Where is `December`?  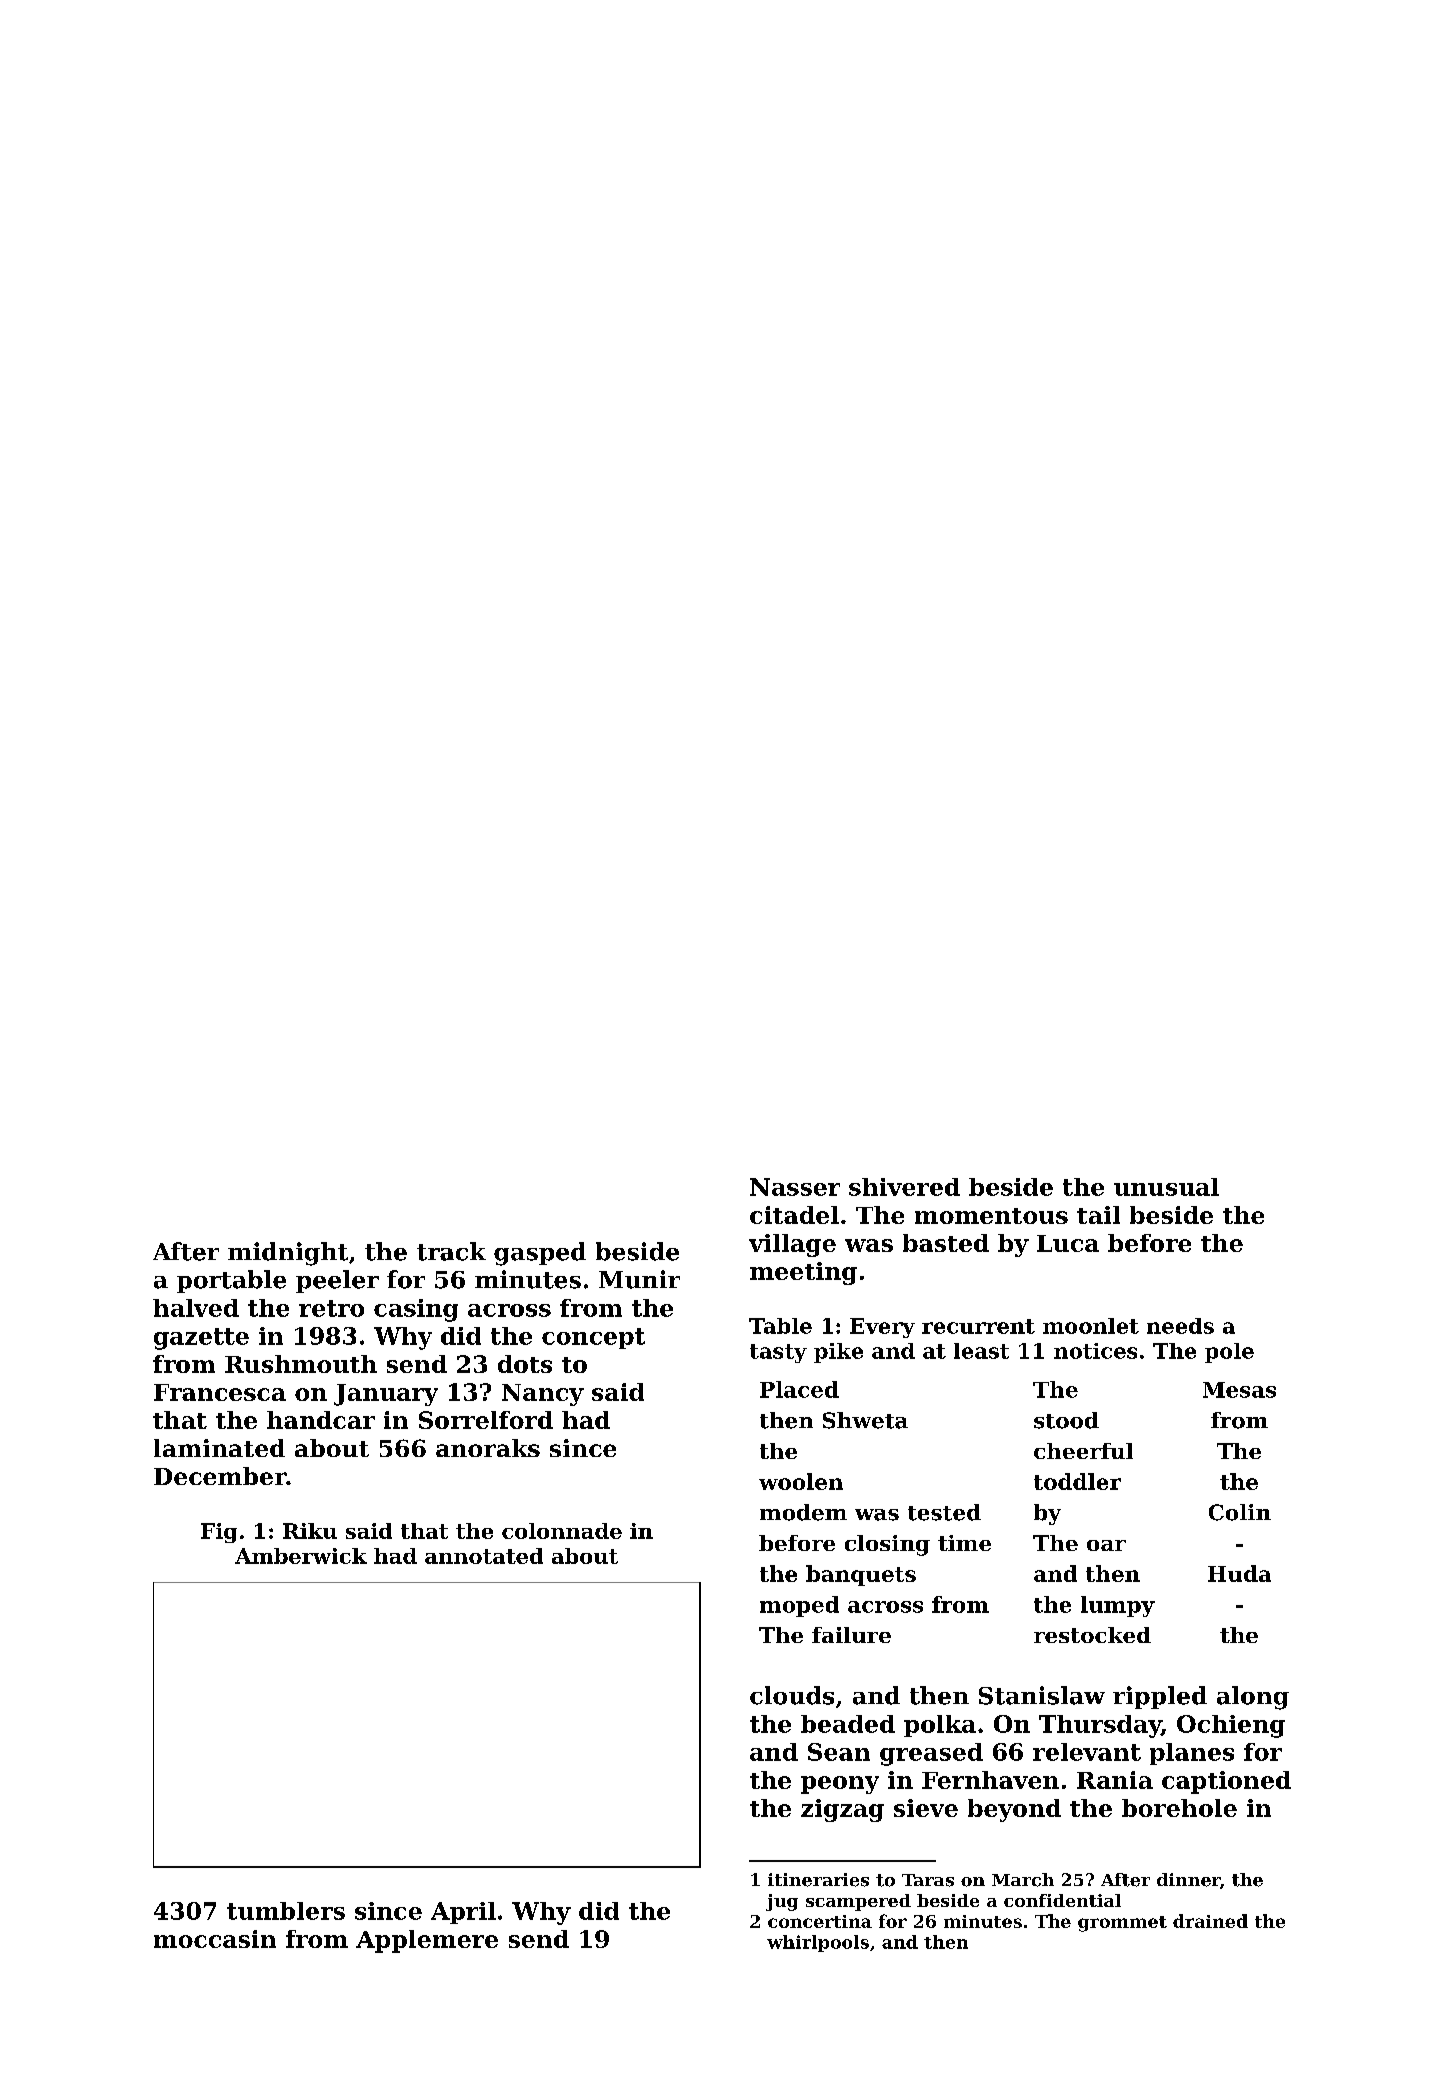
December is located at coordinates (220, 1476).
